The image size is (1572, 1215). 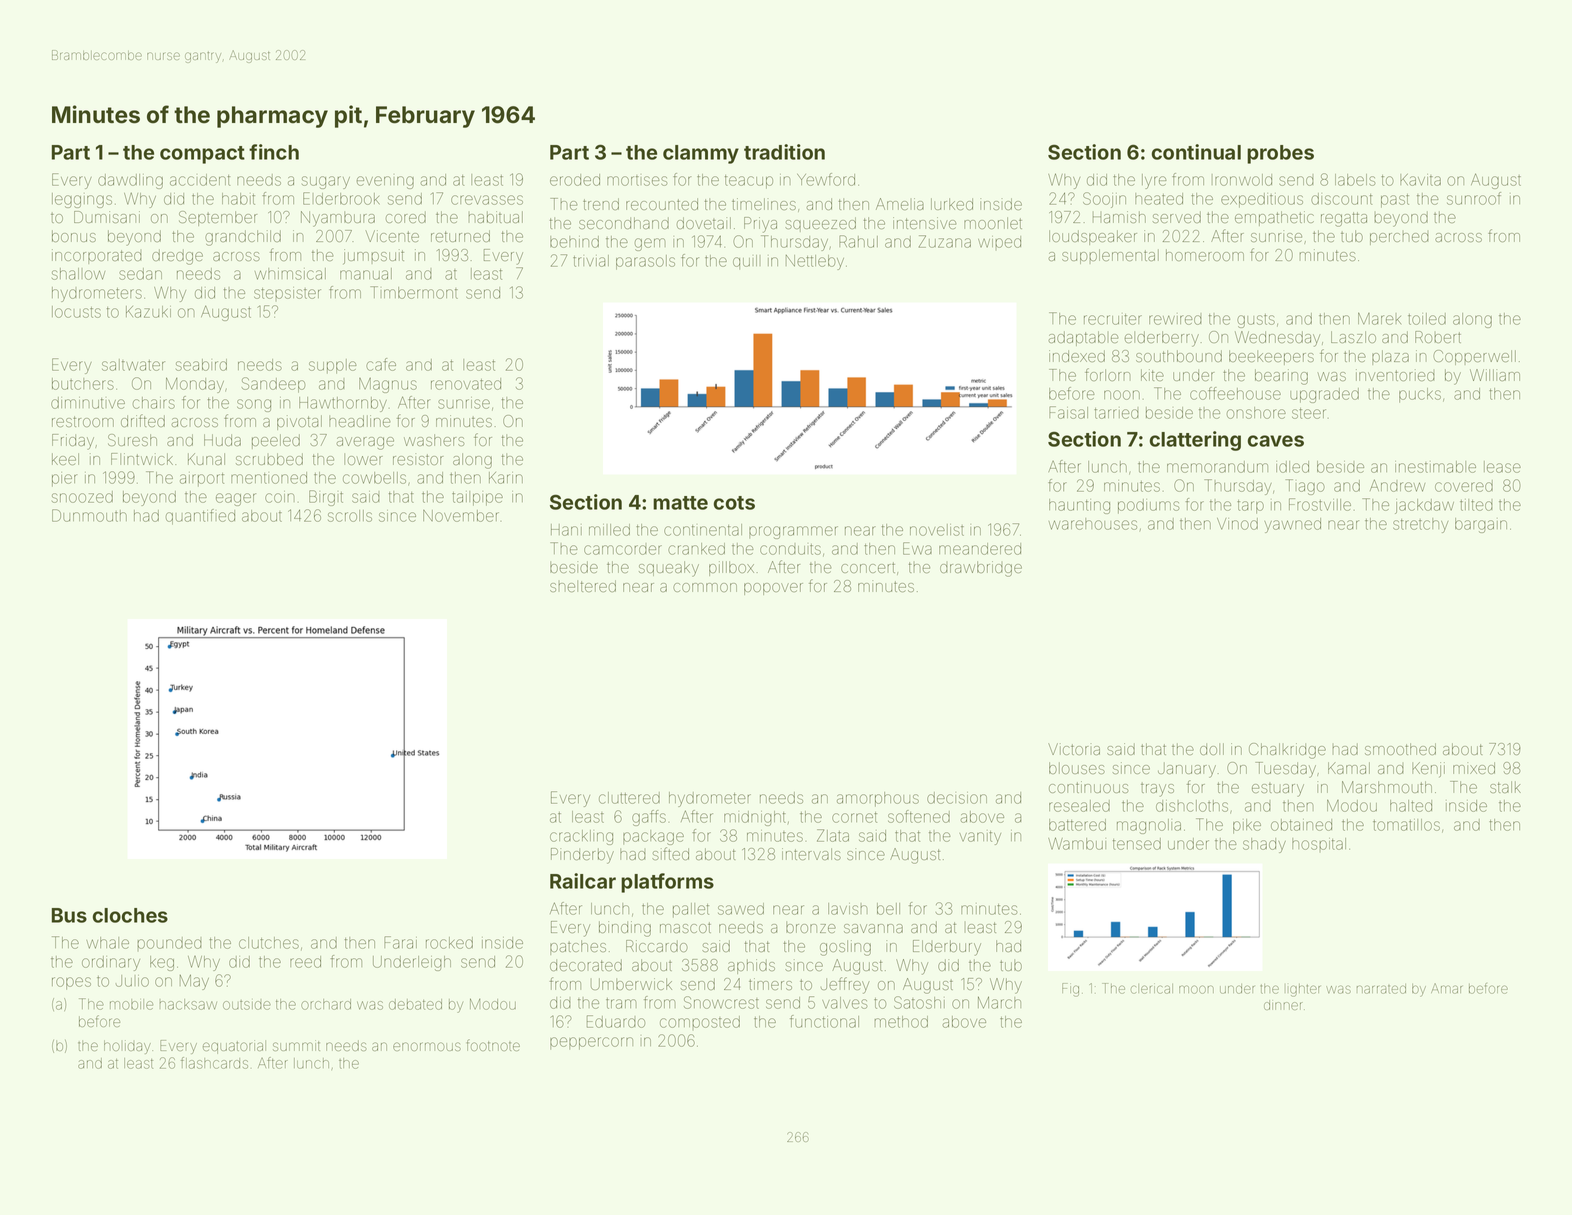 What do you see at coordinates (1292, 467) in the page?
I see `idled` at bounding box center [1292, 467].
